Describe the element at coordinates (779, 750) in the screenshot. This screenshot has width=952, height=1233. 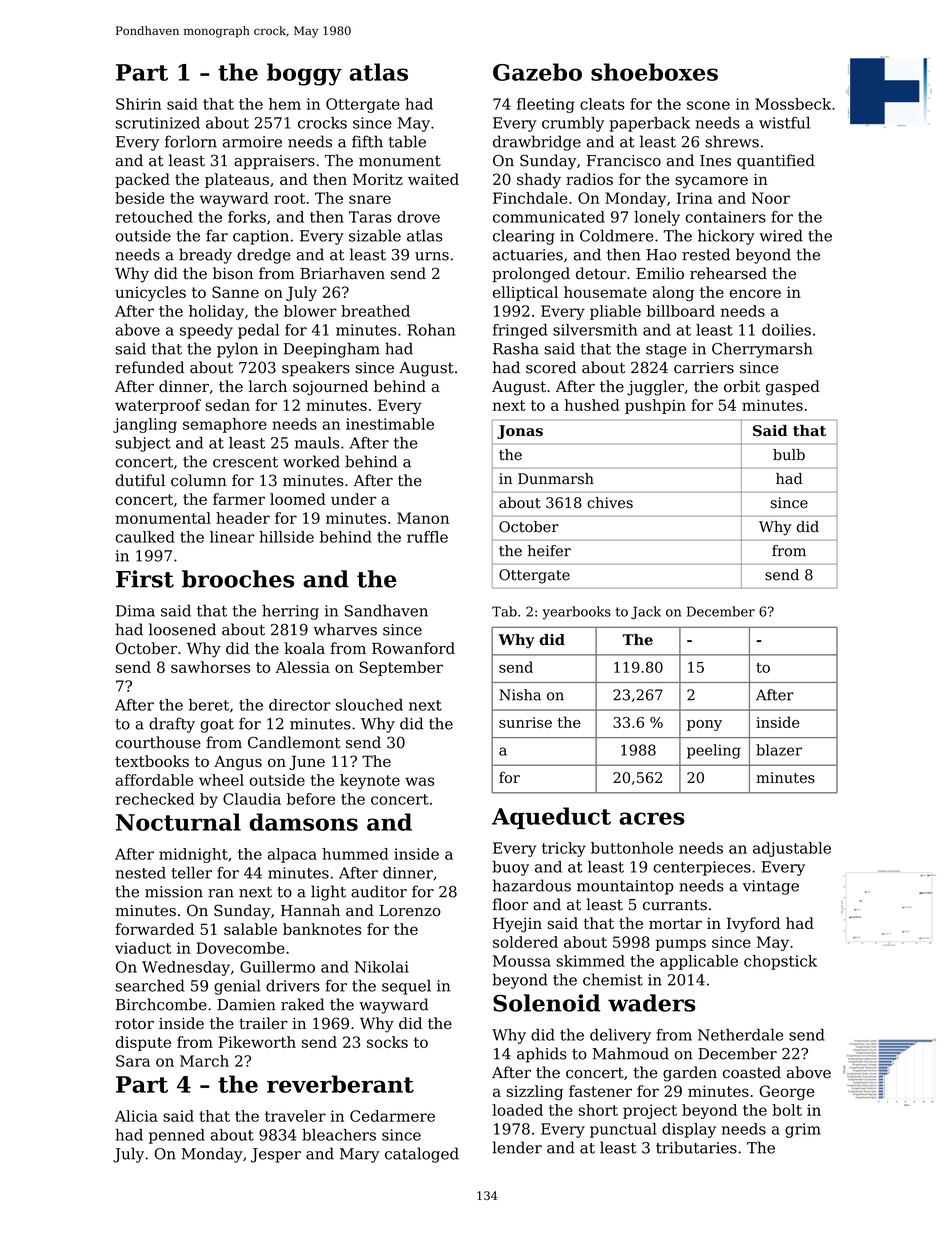
I see `blazer` at that location.
